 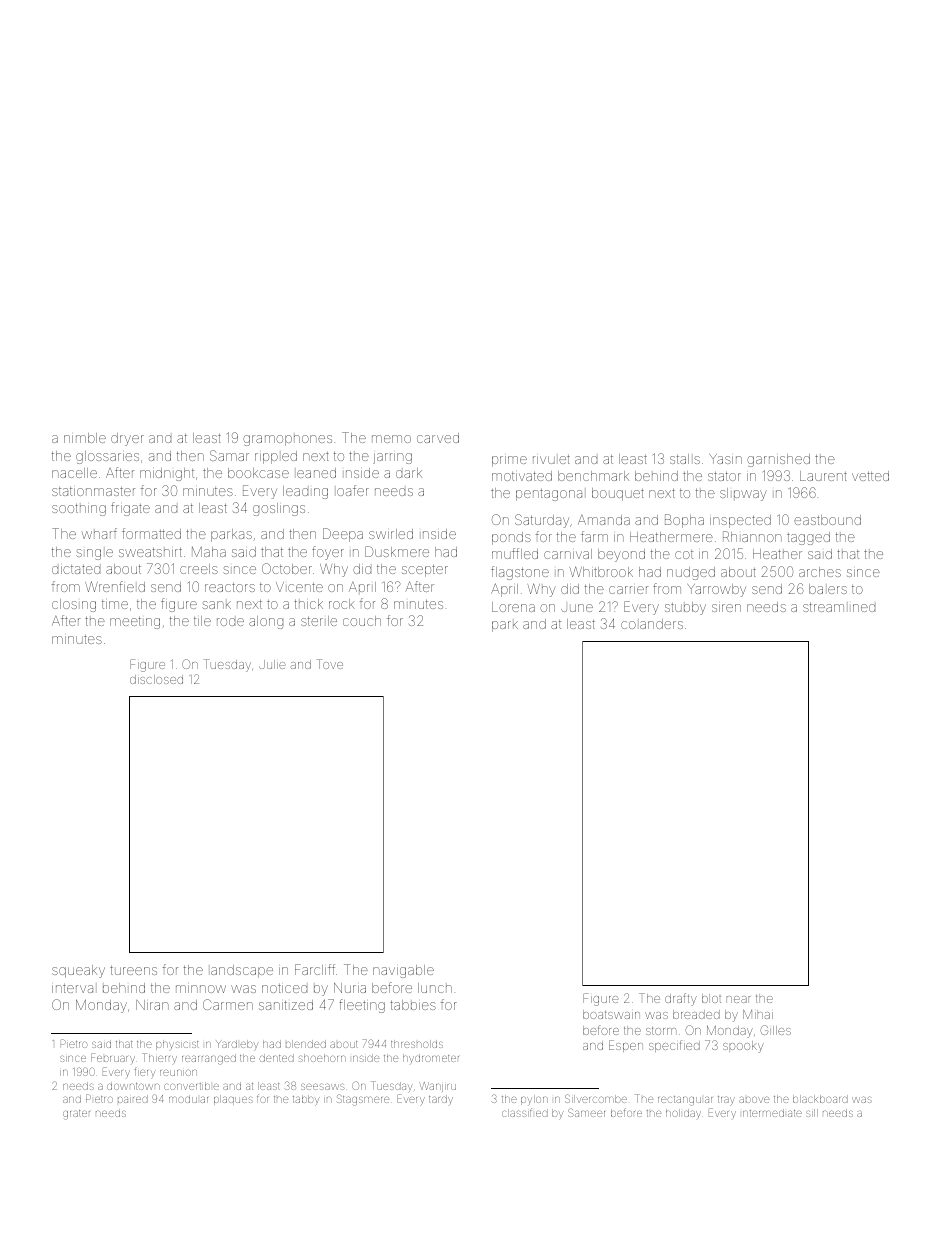 What do you see at coordinates (738, 999) in the screenshot?
I see `near` at bounding box center [738, 999].
